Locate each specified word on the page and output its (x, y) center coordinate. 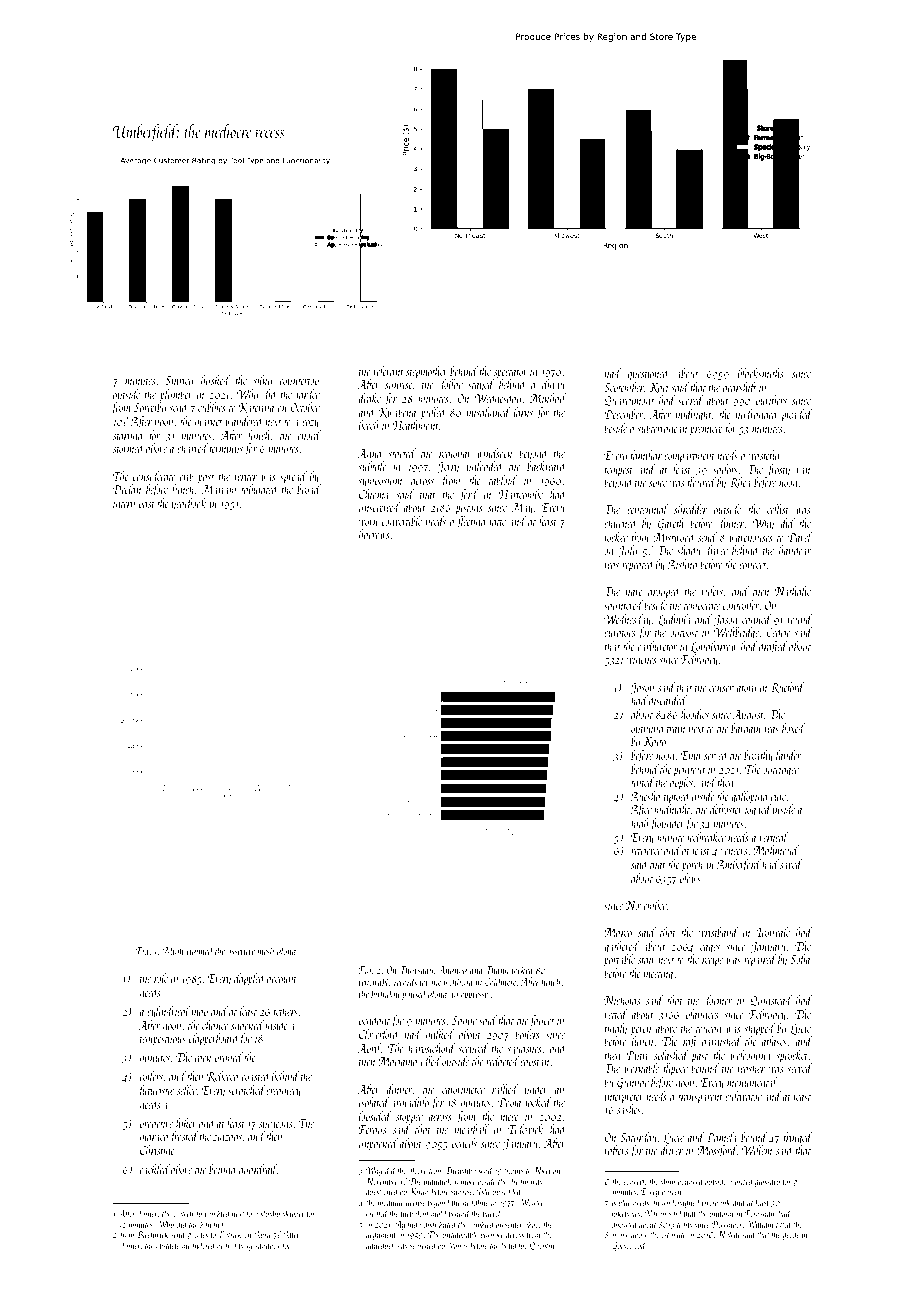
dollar (451, 384)
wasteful (765, 456)
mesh (265, 950)
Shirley (179, 381)
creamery (283, 1093)
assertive (241, 951)
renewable (375, 981)
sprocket (792, 1056)
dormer (718, 1000)
